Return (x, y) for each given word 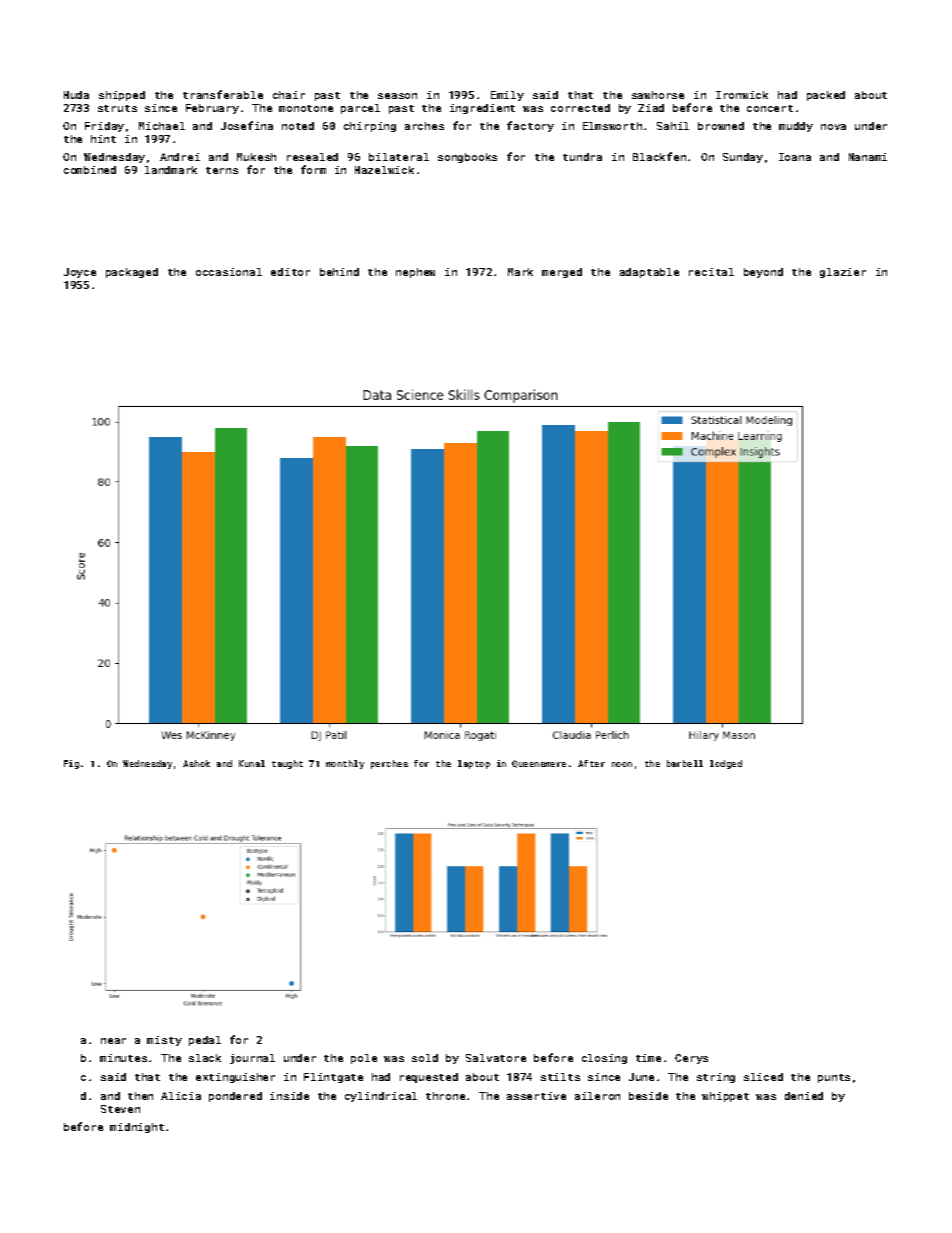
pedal (205, 1041)
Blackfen (659, 156)
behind (339, 272)
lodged (726, 764)
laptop (474, 764)
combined (90, 170)
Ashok (196, 763)
